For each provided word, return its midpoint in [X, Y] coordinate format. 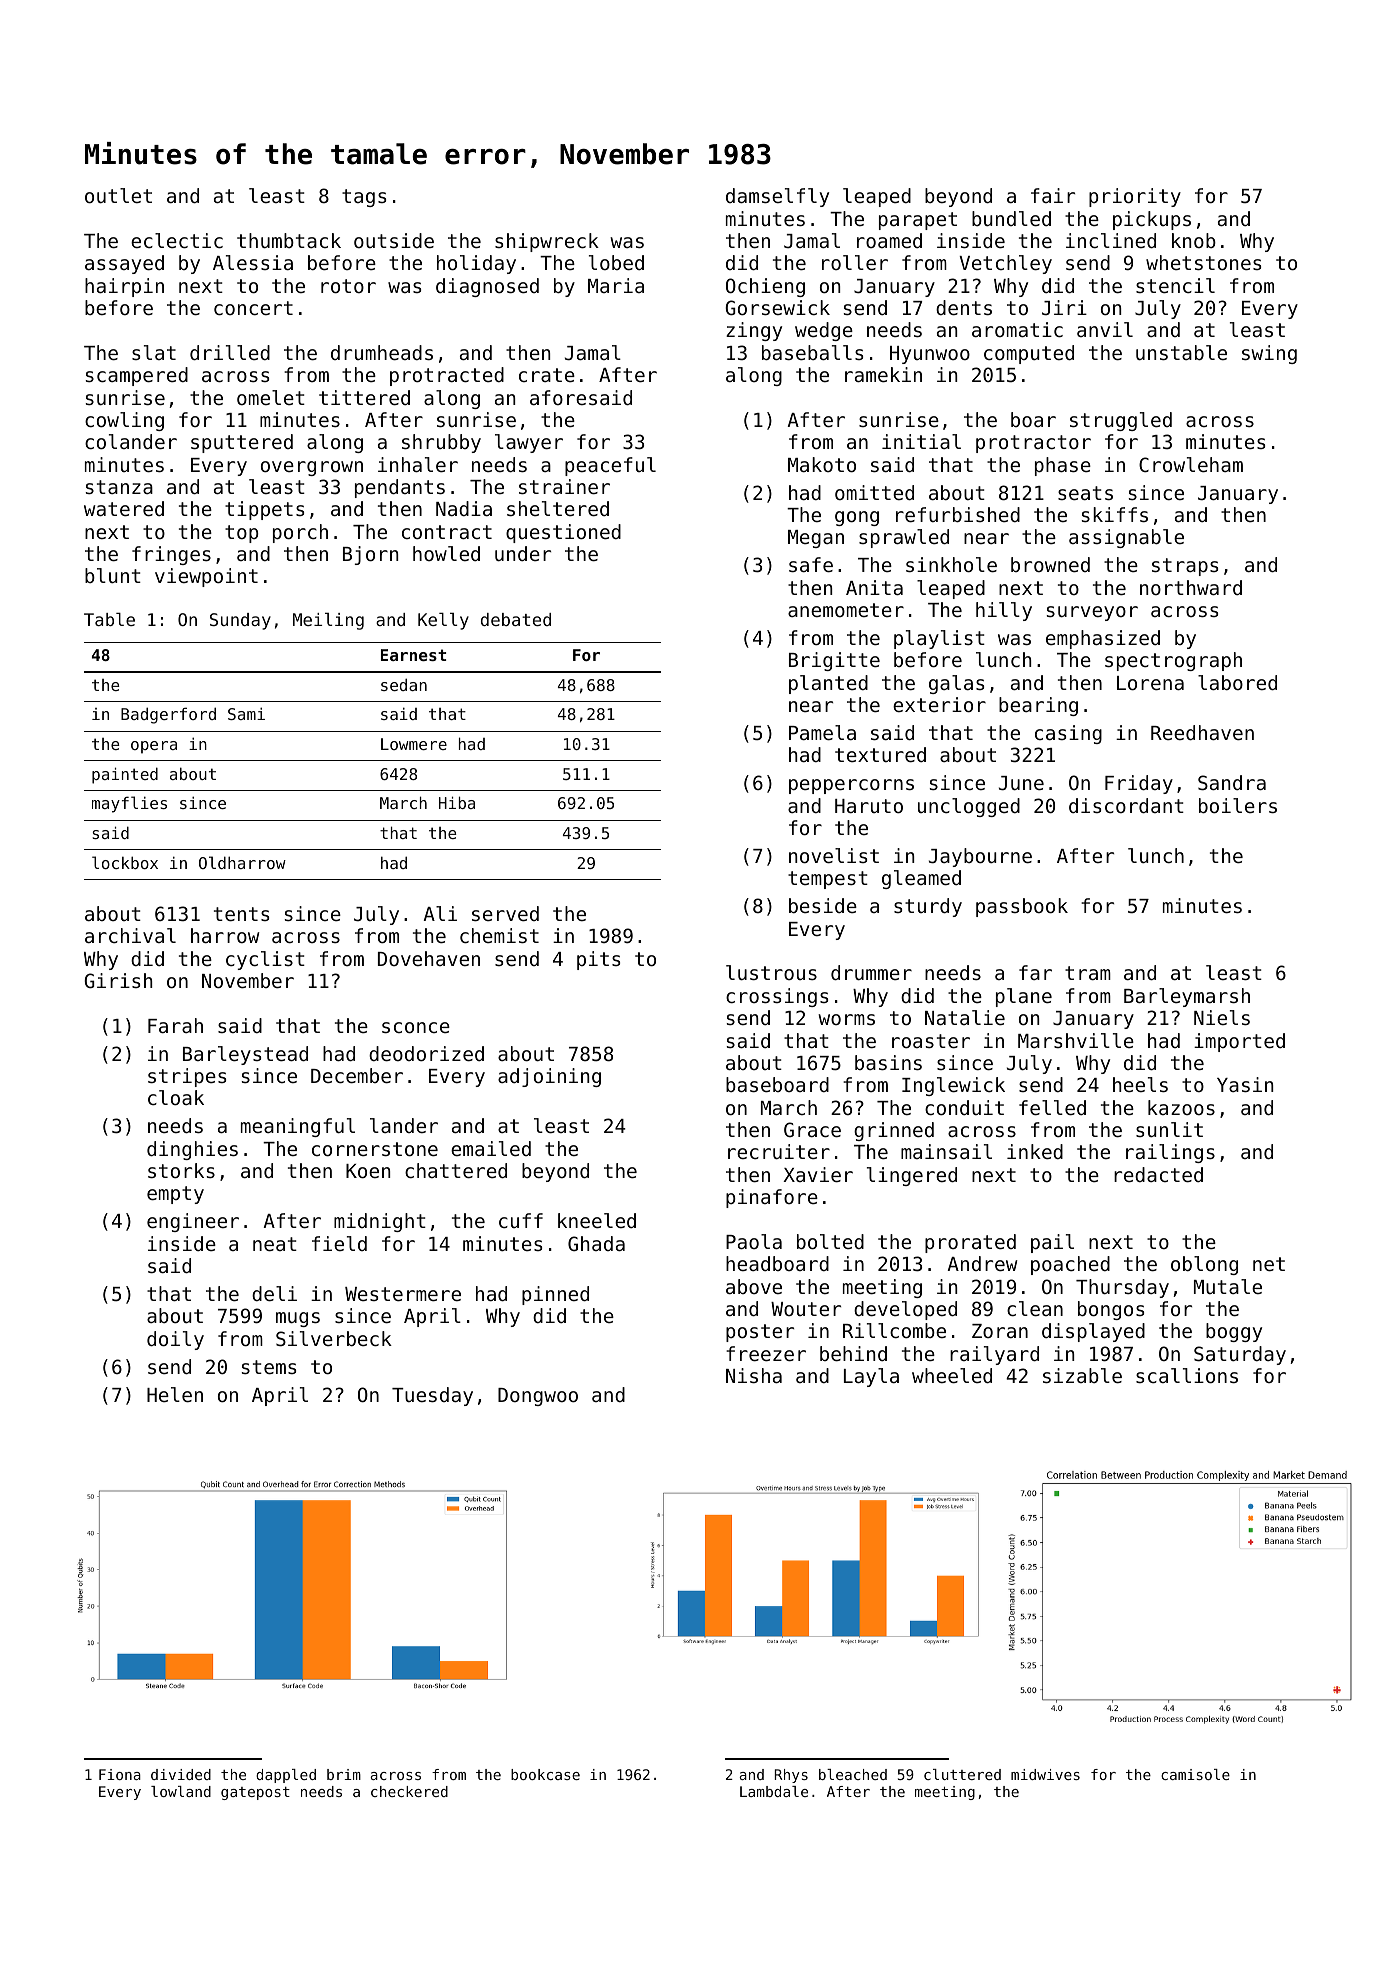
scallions [1187, 1375]
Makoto [822, 464]
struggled [1121, 421]
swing [1269, 354]
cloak [176, 1097]
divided [181, 1774]
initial [921, 441]
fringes [171, 555]
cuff [521, 1220]
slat [154, 352]
